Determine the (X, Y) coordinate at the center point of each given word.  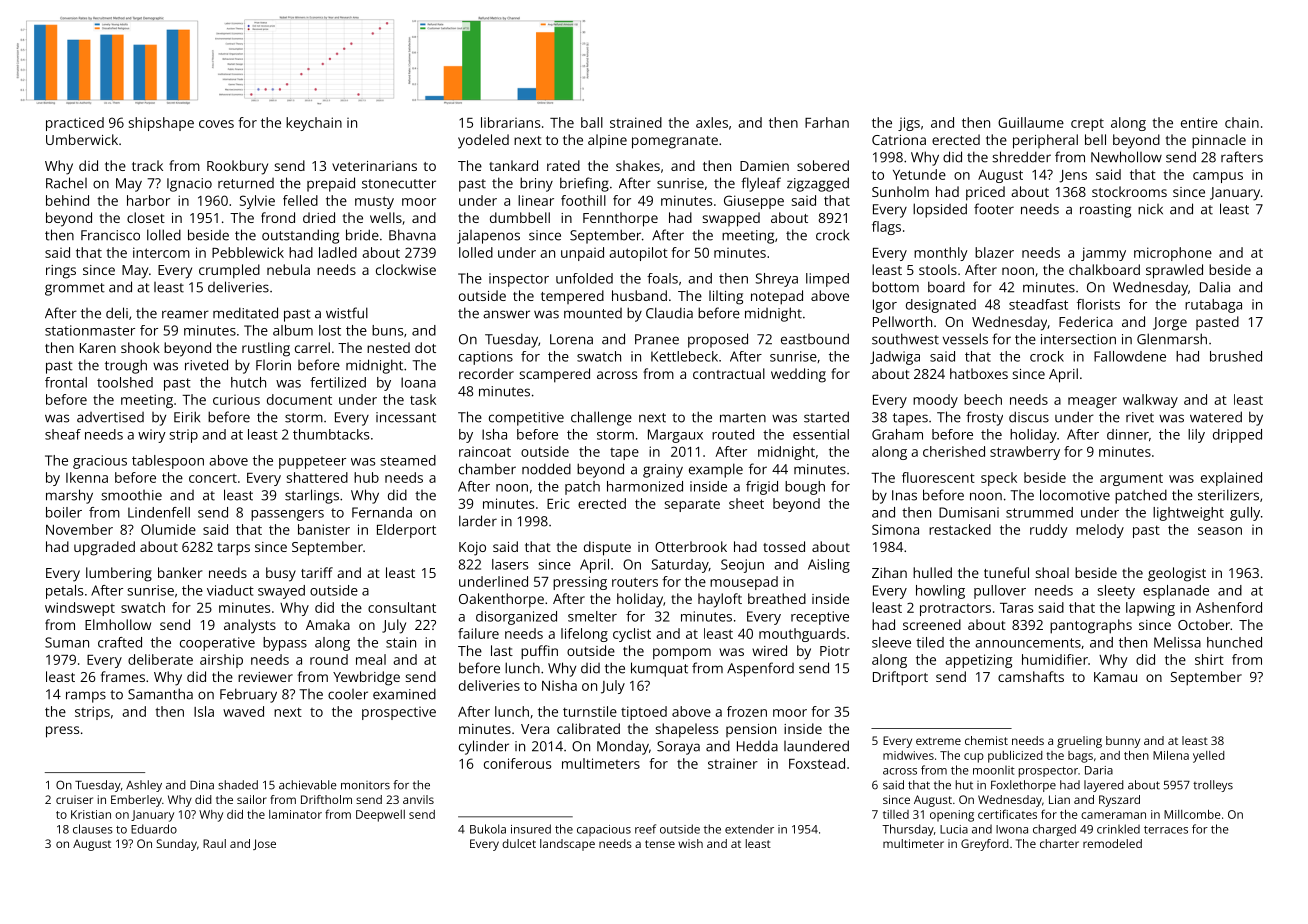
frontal (66, 382)
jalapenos (488, 237)
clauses (93, 829)
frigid (762, 488)
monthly (941, 254)
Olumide (168, 529)
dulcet (519, 843)
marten (743, 418)
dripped (1237, 436)
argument (1131, 479)
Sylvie (257, 202)
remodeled (1112, 843)
